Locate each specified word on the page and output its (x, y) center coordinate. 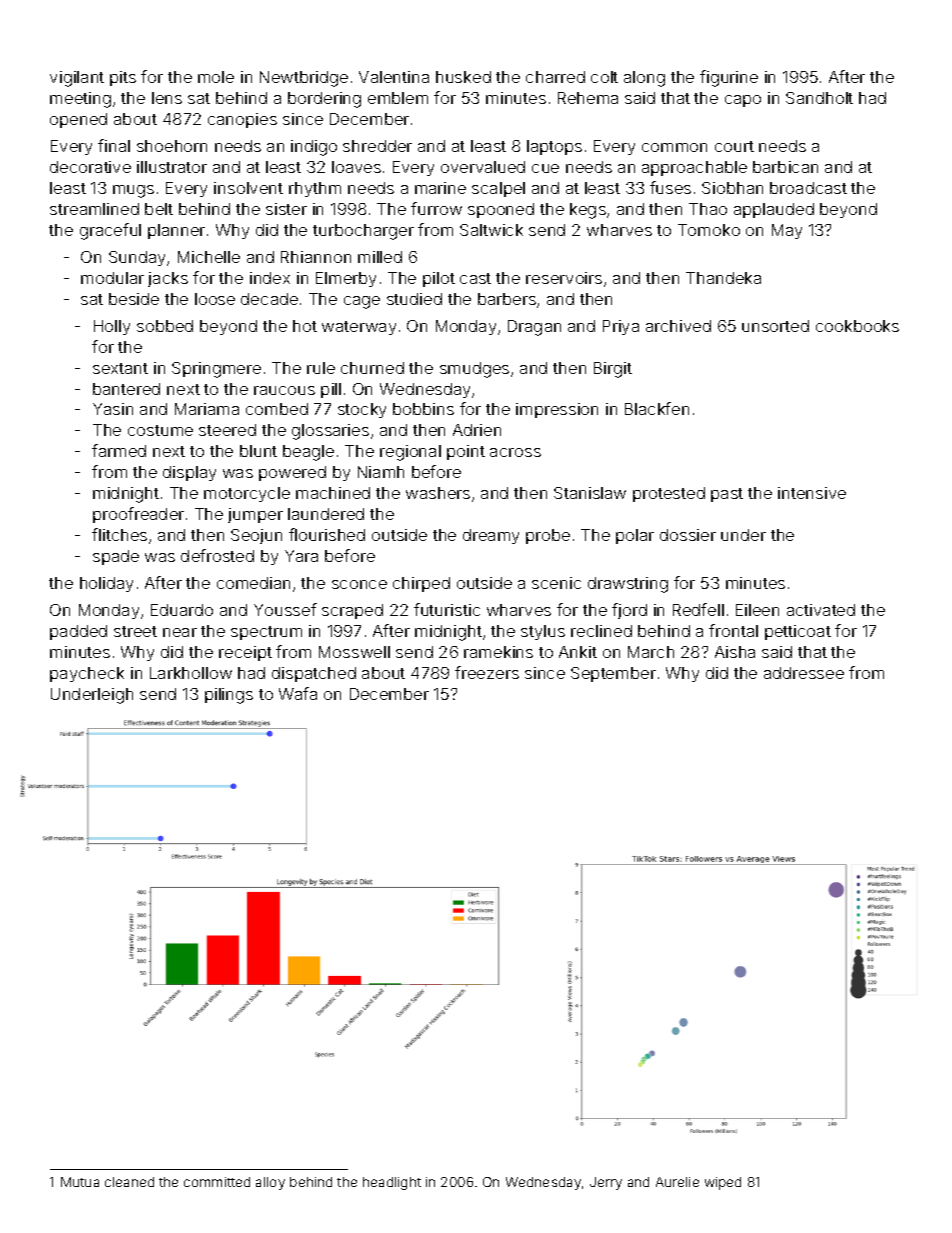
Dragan (534, 328)
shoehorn (172, 146)
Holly (112, 327)
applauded (774, 210)
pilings (229, 696)
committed (217, 1182)
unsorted (775, 326)
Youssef (285, 609)
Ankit (578, 652)
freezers (487, 672)
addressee (804, 673)
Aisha (735, 652)
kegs (588, 211)
